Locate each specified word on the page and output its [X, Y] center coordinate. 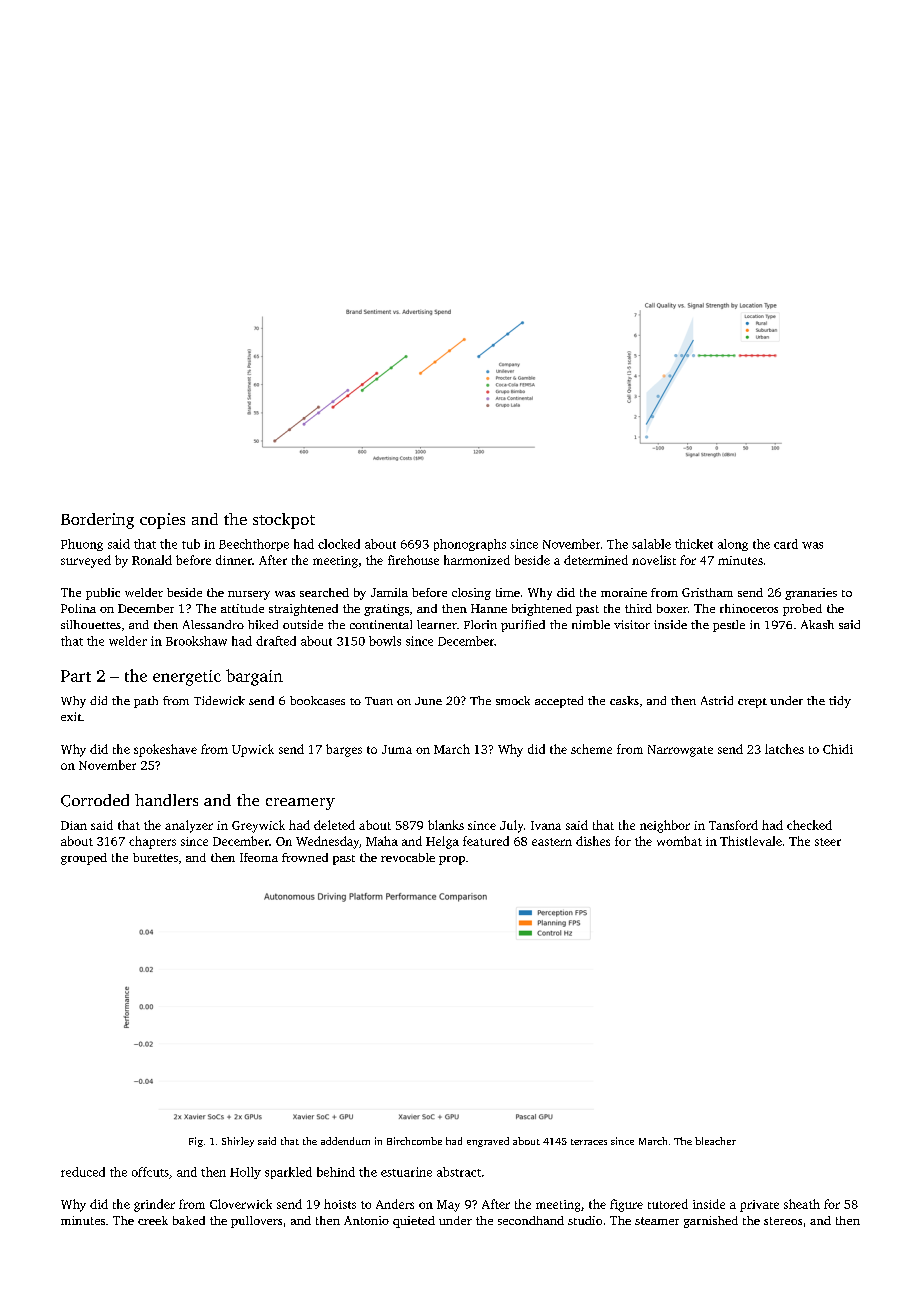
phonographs [470, 545]
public [103, 594]
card [786, 544]
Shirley [238, 1142]
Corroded [95, 800]
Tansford [733, 825]
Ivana [546, 825]
